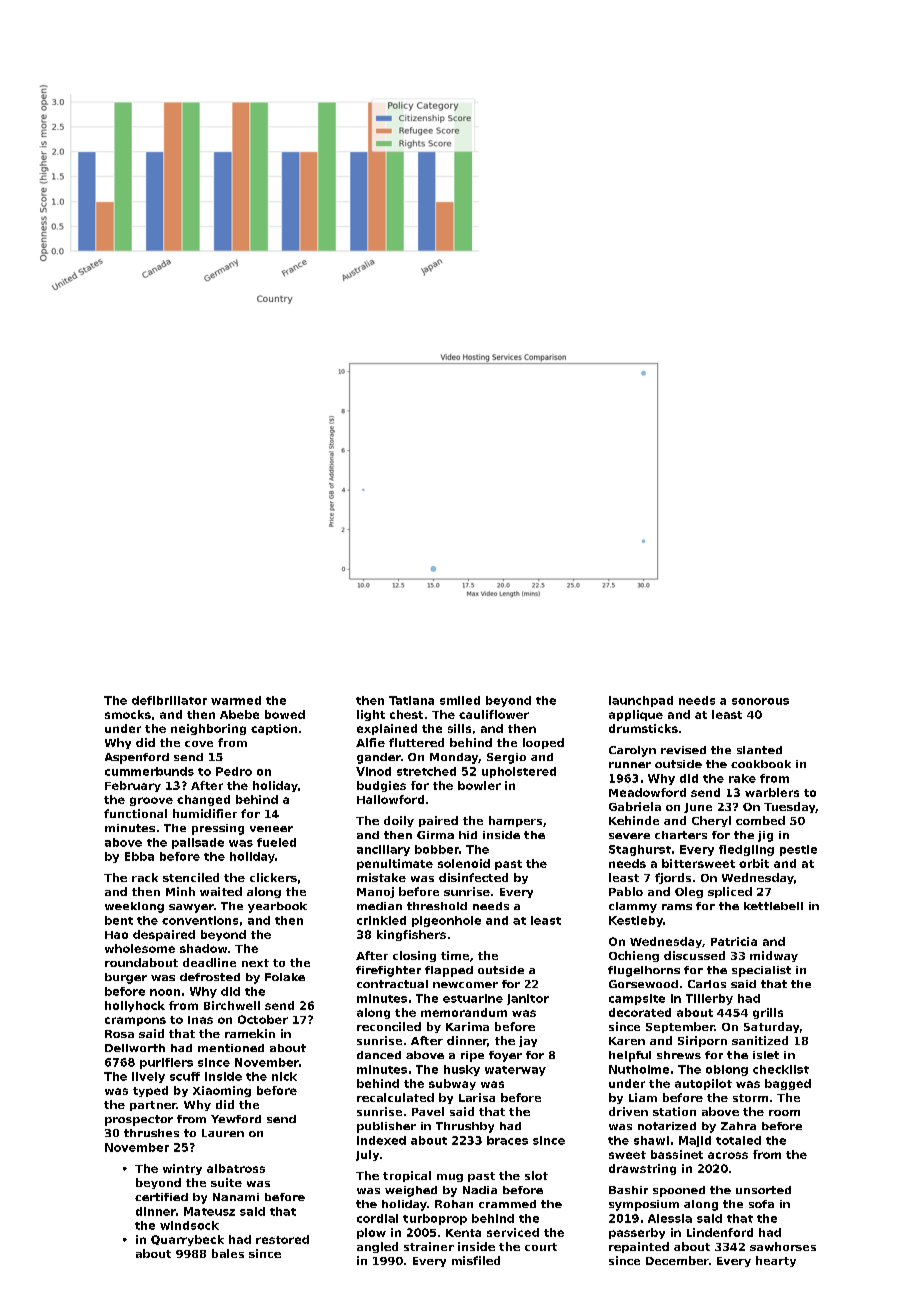  Describe the element at coordinates (760, 701) in the screenshot. I see `sonorous` at that location.
